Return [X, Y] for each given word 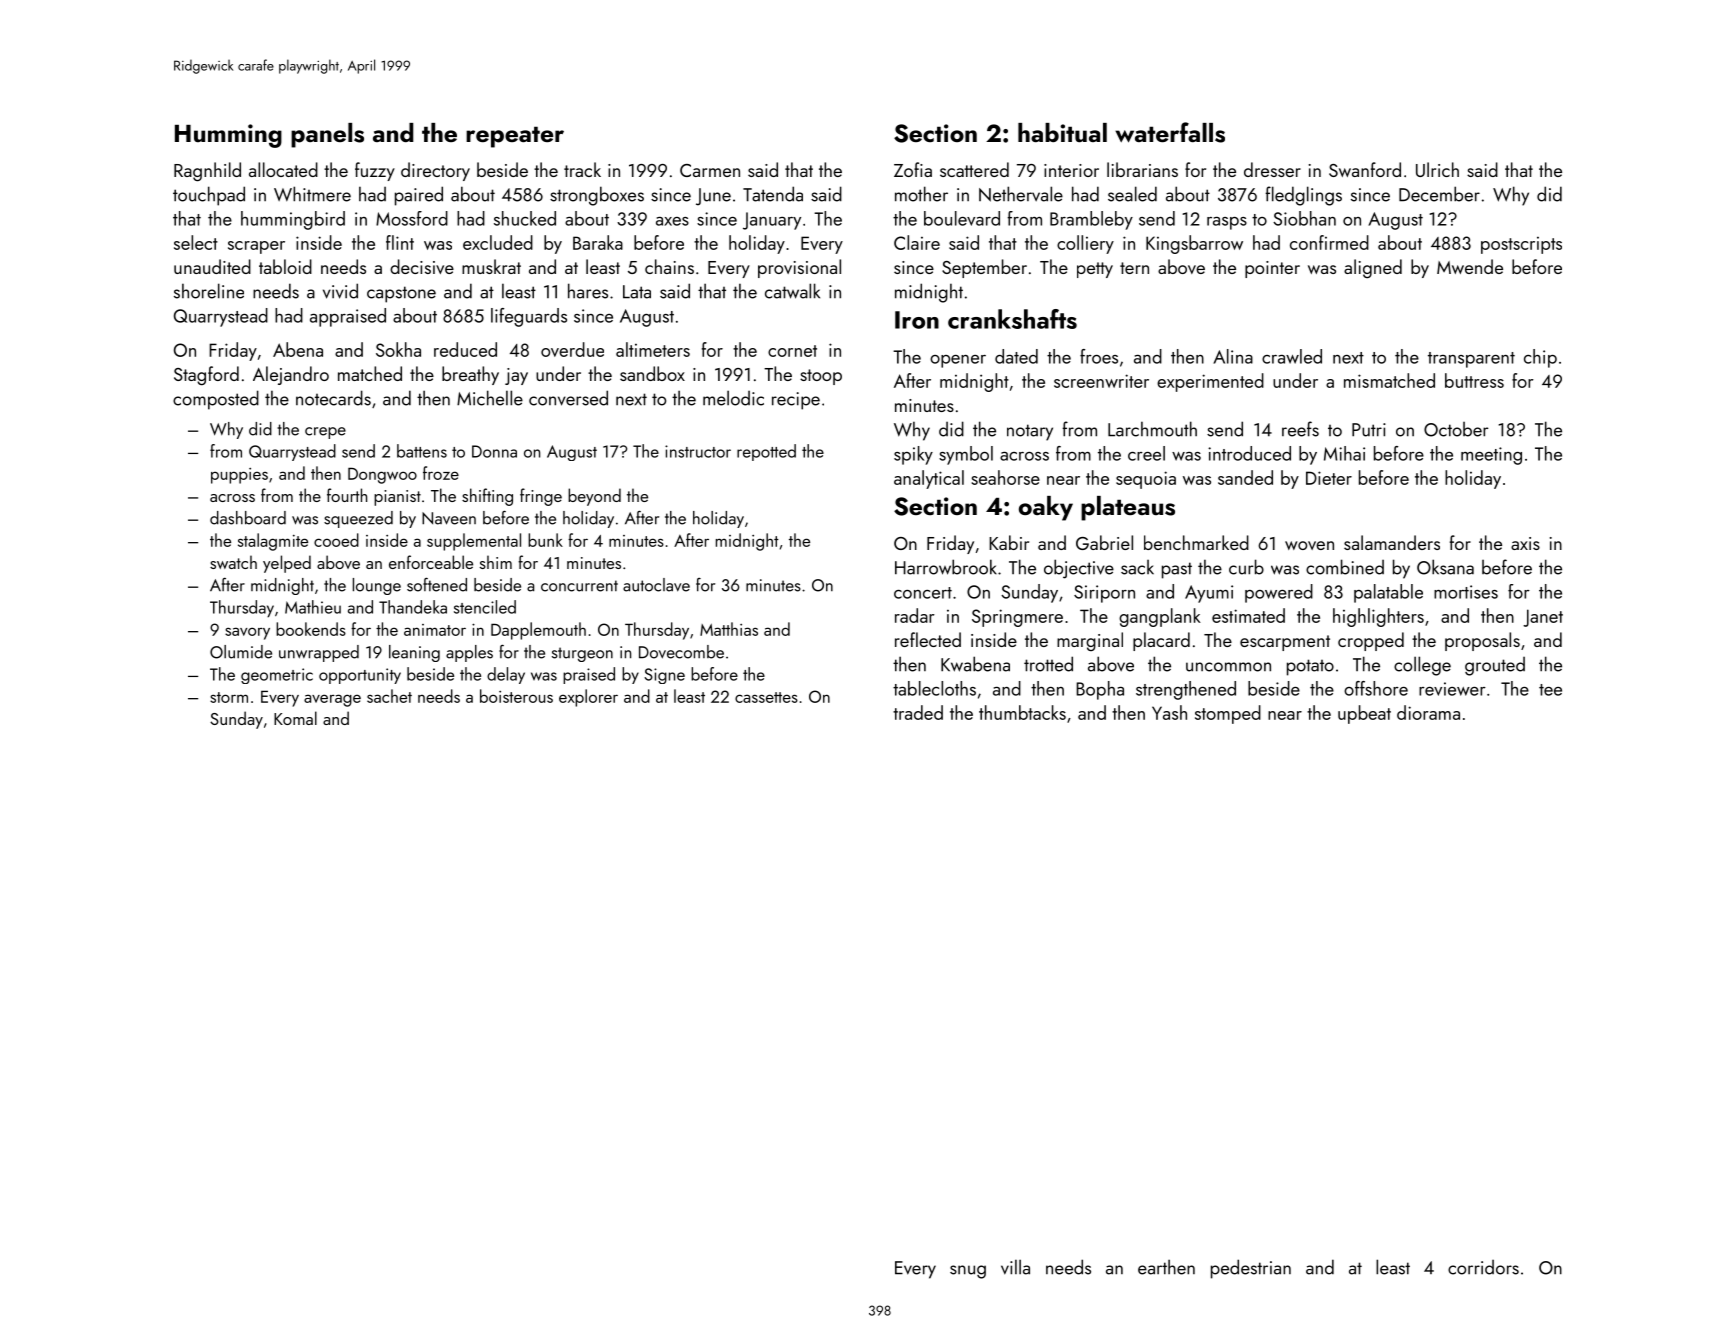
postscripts [1521, 245]
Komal [295, 718]
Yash [1169, 712]
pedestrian [1251, 1269]
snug [968, 1272]
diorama [1428, 712]
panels [327, 135]
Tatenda [773, 194]
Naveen [449, 518]
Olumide [241, 652]
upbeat [1364, 714]
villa [1015, 1267]
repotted [766, 452]
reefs [1300, 429]
